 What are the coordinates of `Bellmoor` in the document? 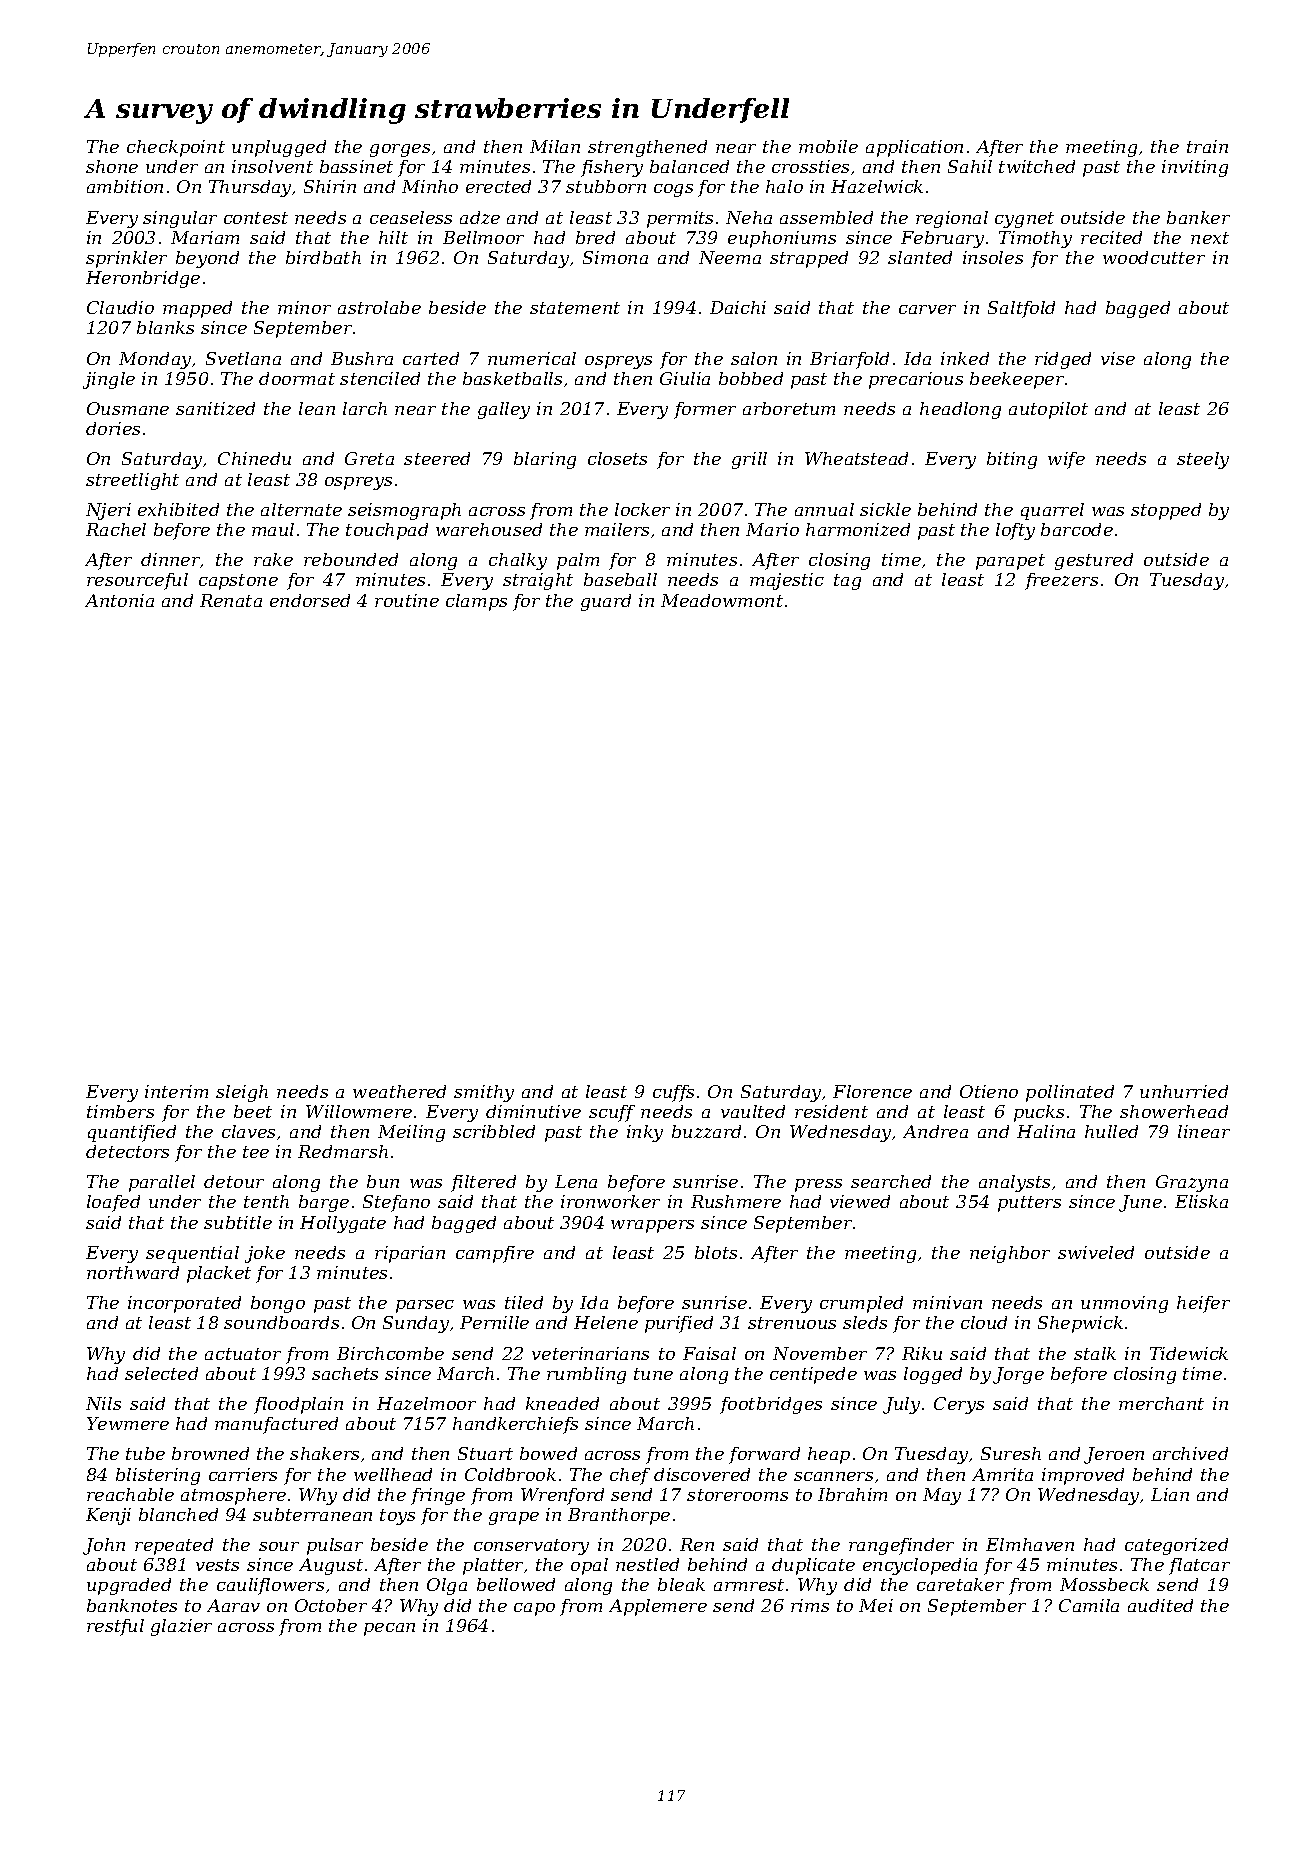 It's located at (483, 237).
